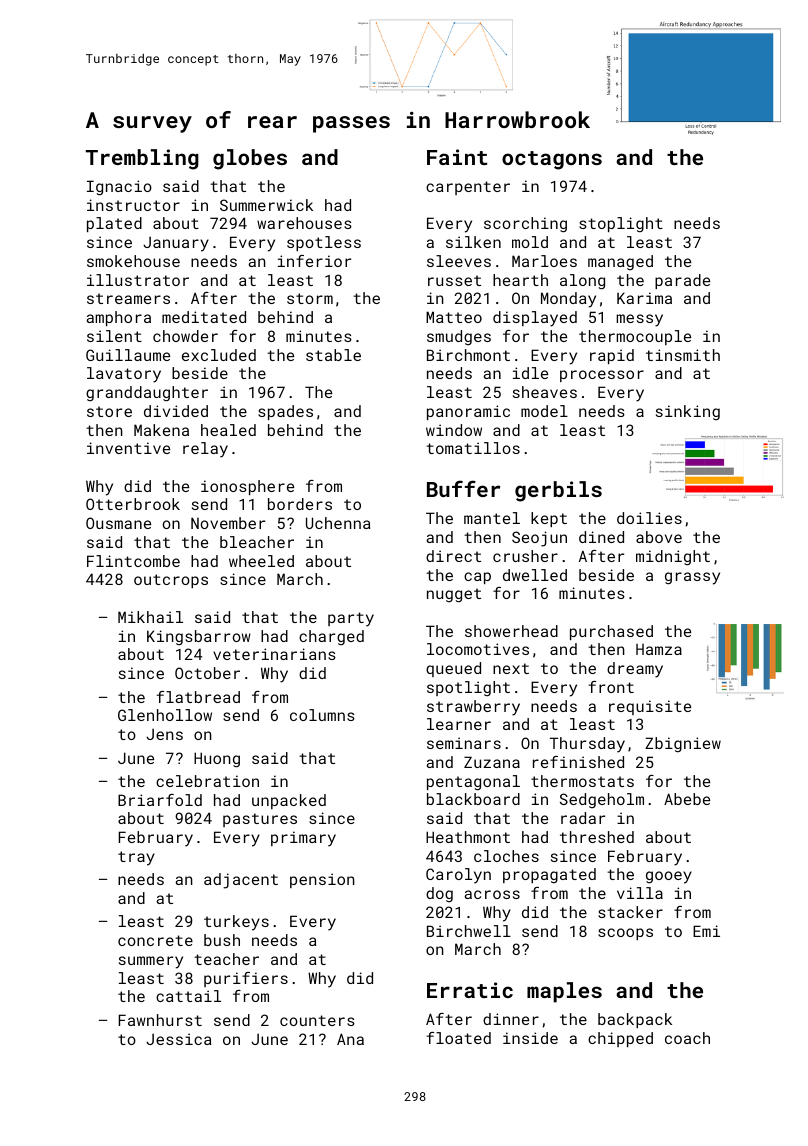 The height and width of the page is (1146, 808). What do you see at coordinates (687, 1038) in the page?
I see `coach` at bounding box center [687, 1038].
